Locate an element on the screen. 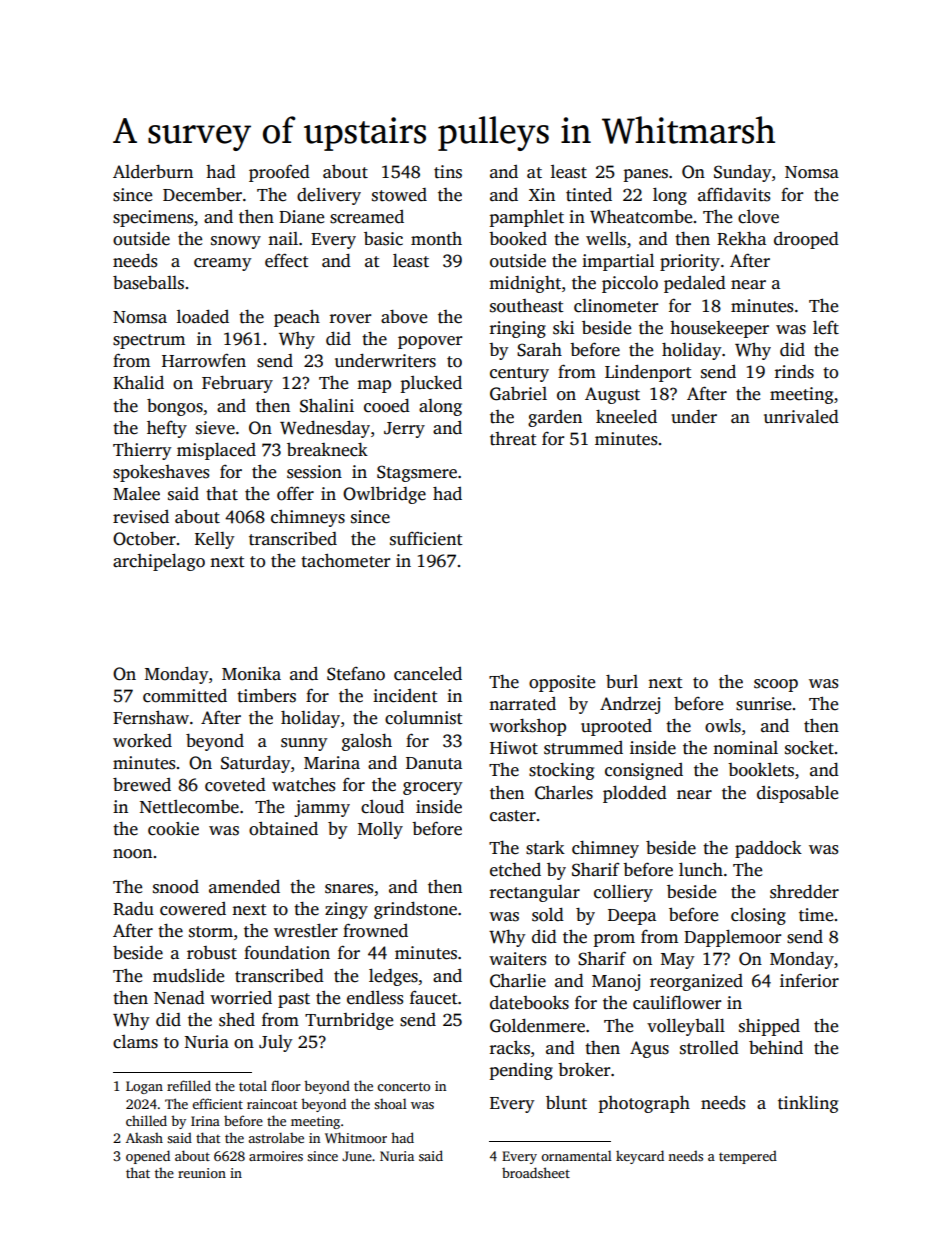 The height and width of the screenshot is (1233, 952). left is located at coordinates (826, 327).
